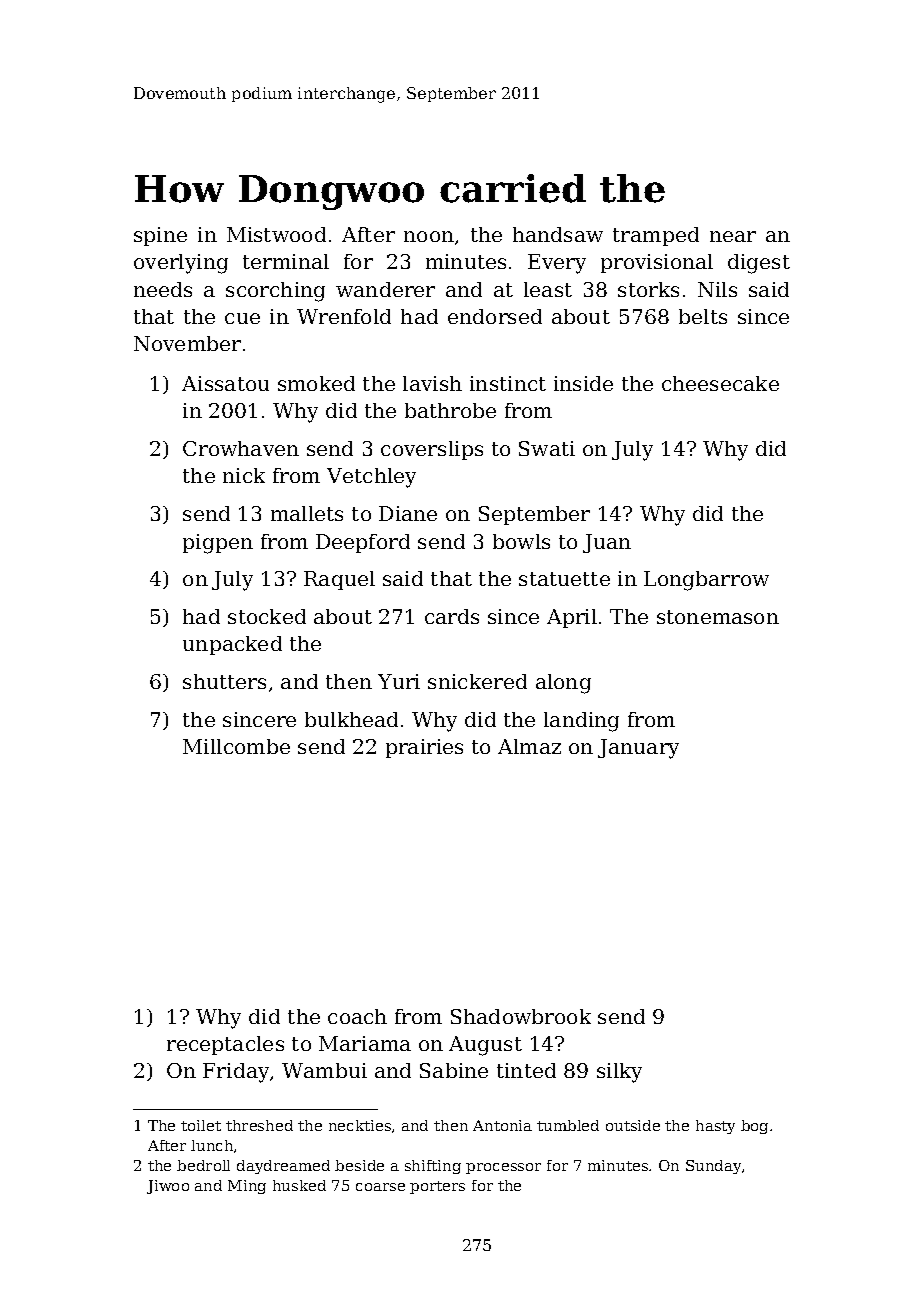 The width and height of the document is (924, 1311). What do you see at coordinates (583, 383) in the document?
I see `inside` at bounding box center [583, 383].
